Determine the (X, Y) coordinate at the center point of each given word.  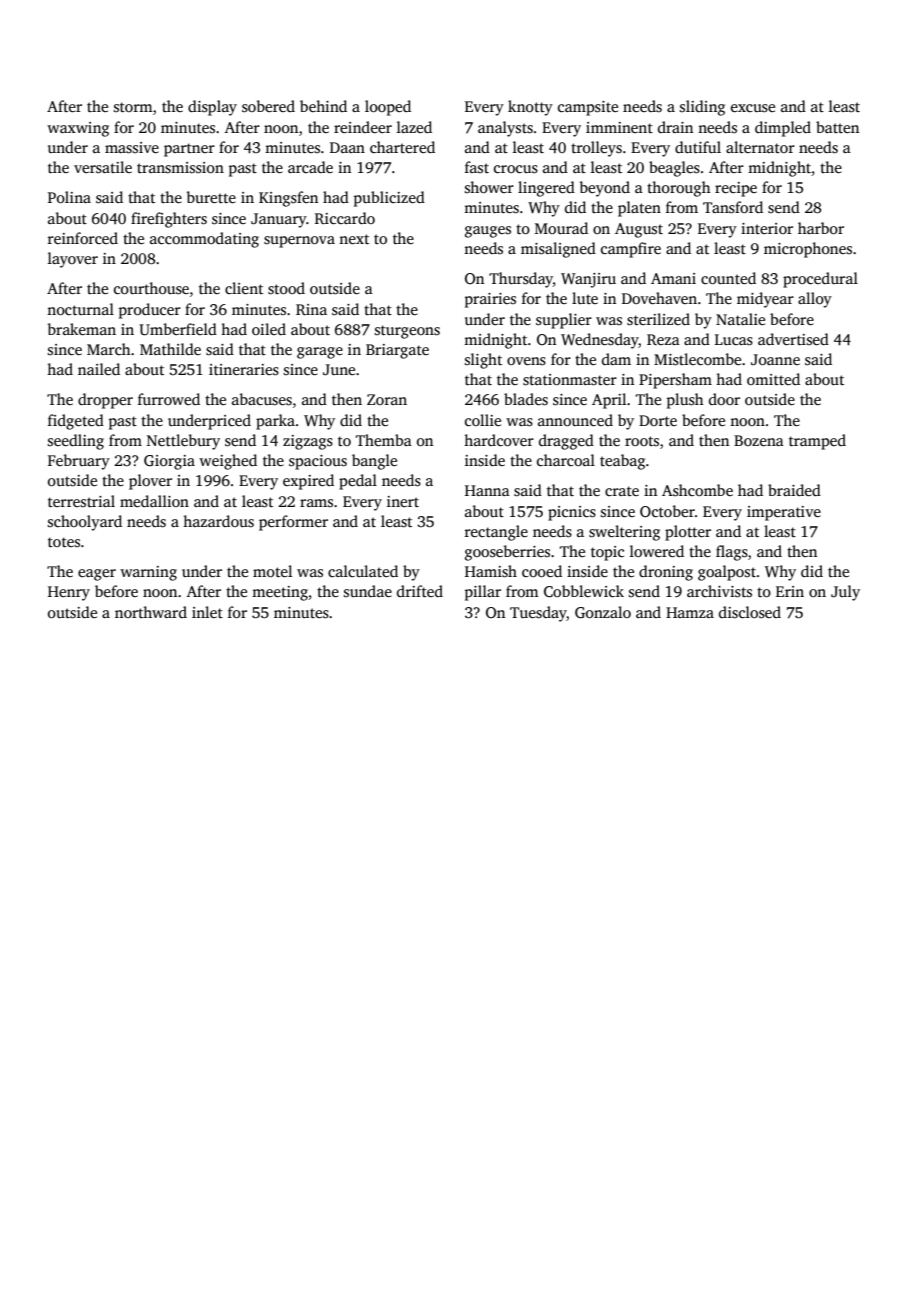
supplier (564, 321)
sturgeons (407, 332)
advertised (793, 339)
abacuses (262, 399)
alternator (760, 147)
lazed (414, 127)
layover (73, 260)
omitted (773, 379)
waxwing (78, 129)
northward (151, 612)
